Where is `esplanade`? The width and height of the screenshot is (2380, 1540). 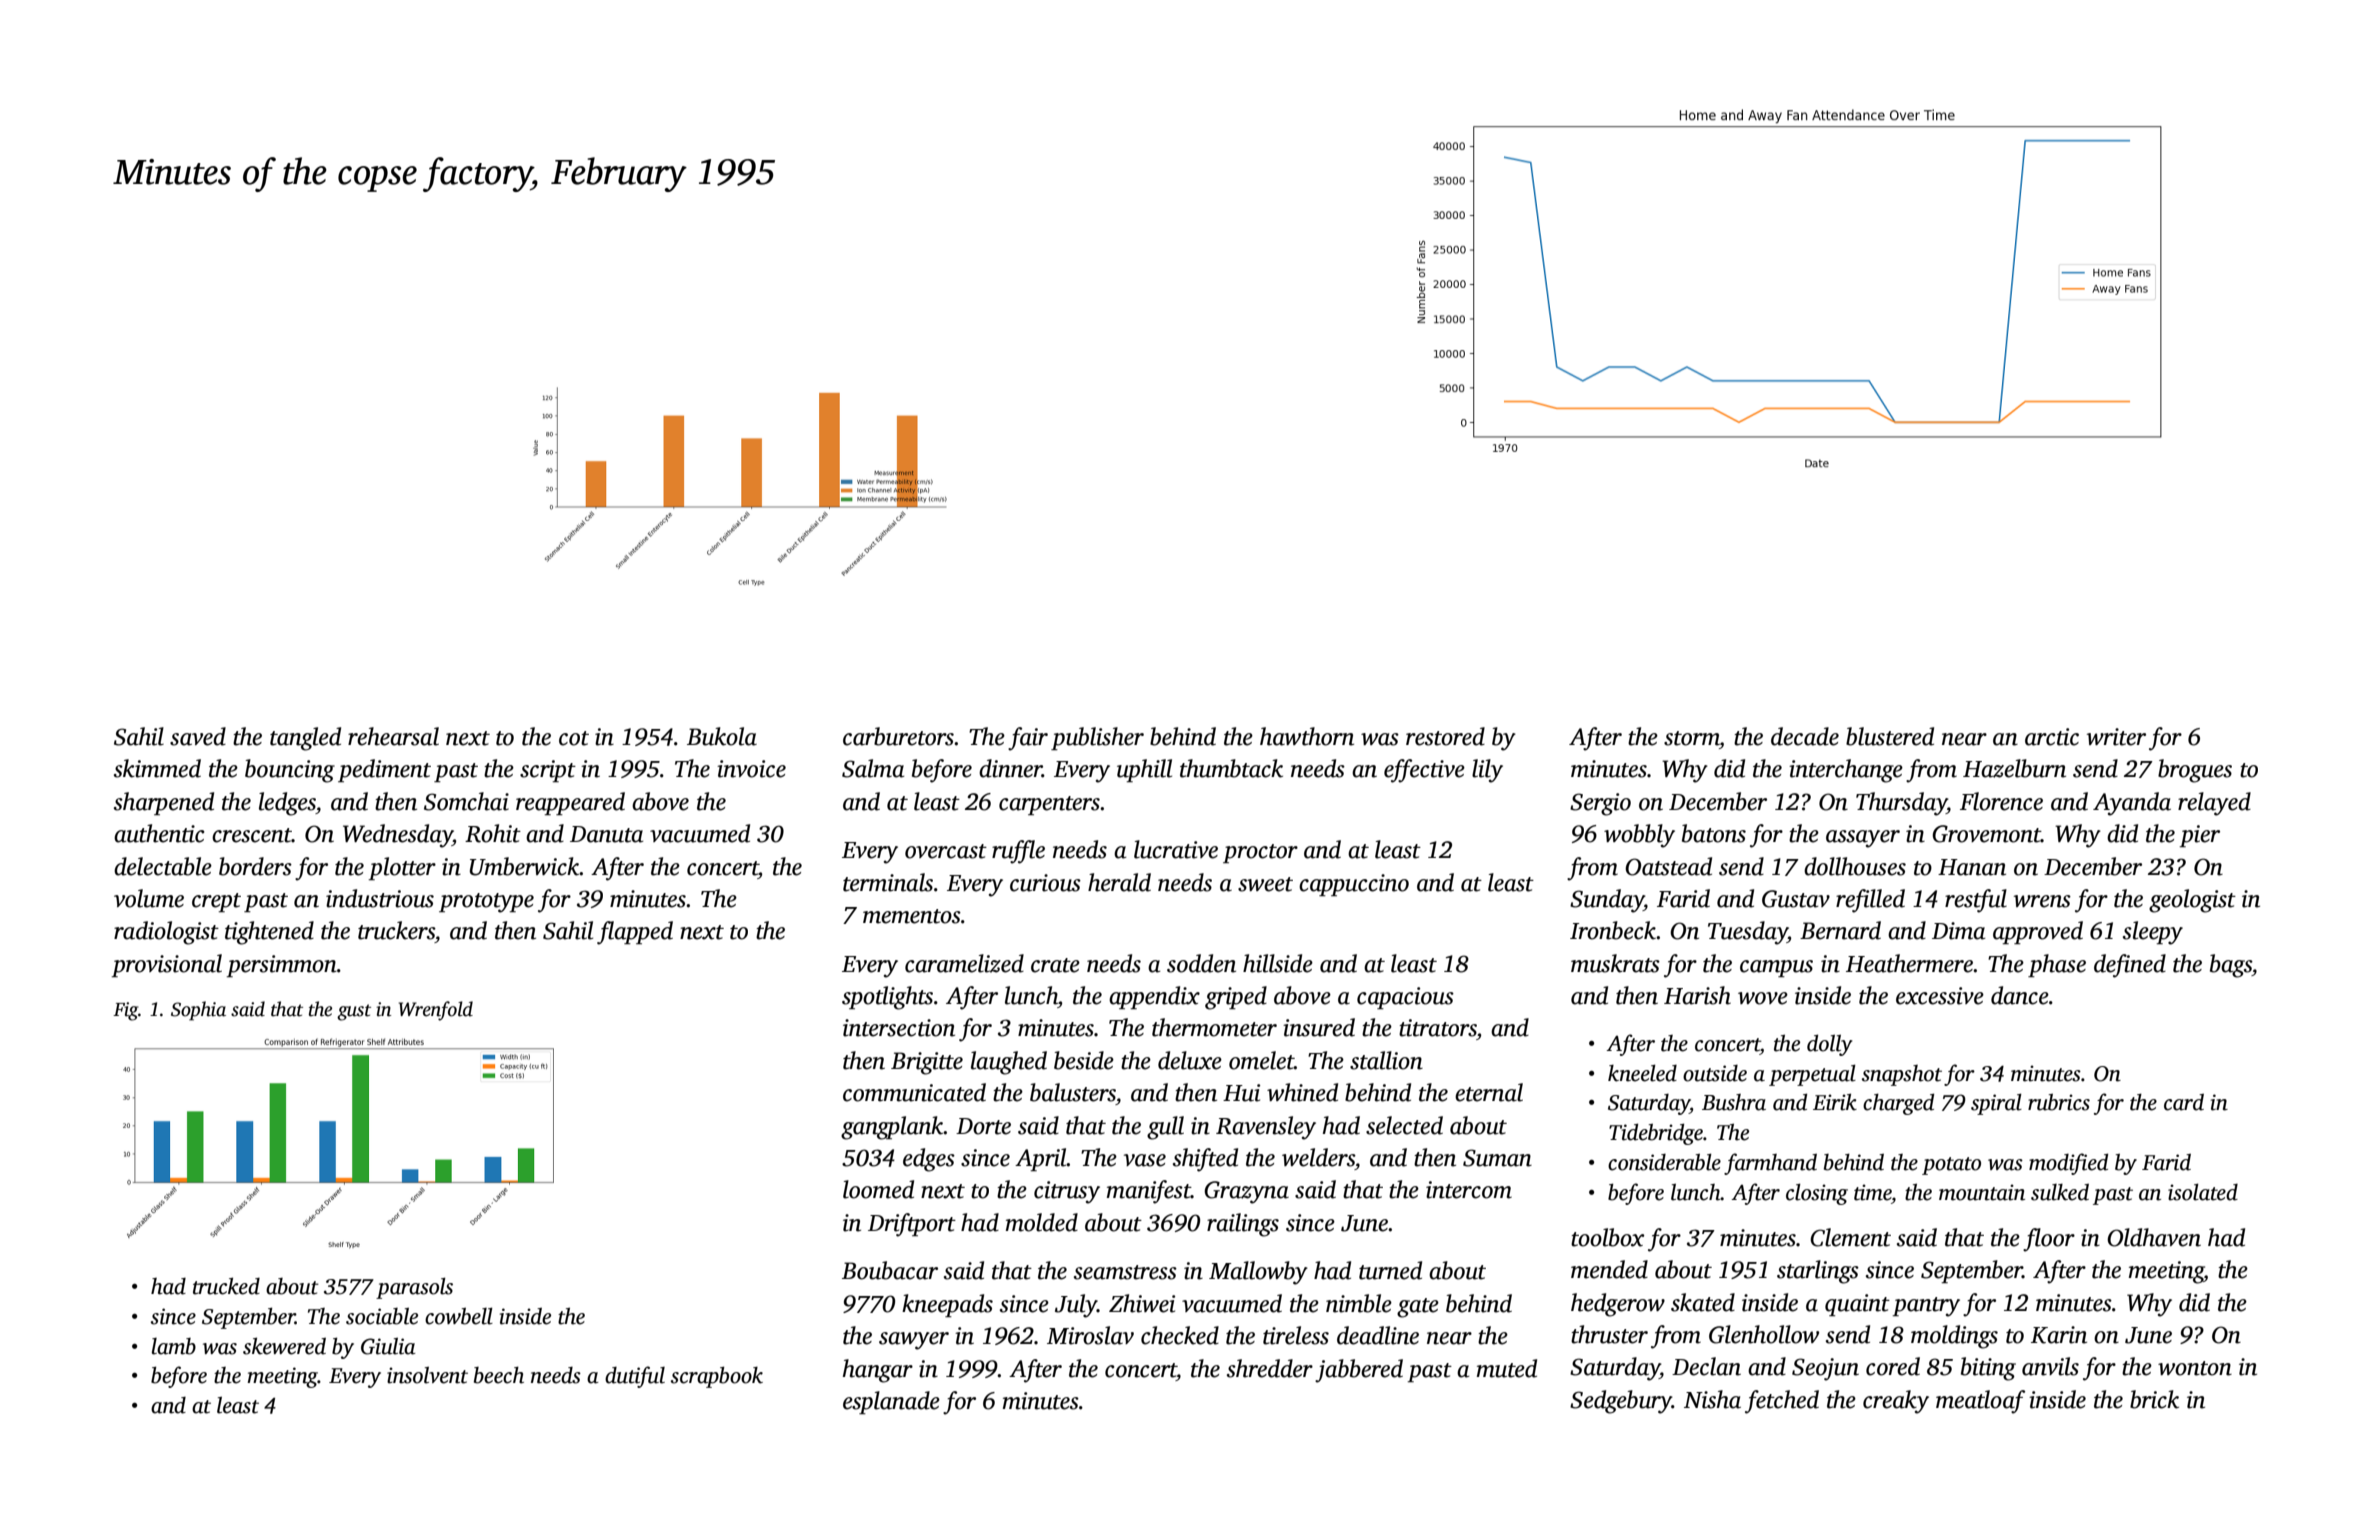
esplanade is located at coordinates (891, 1402).
